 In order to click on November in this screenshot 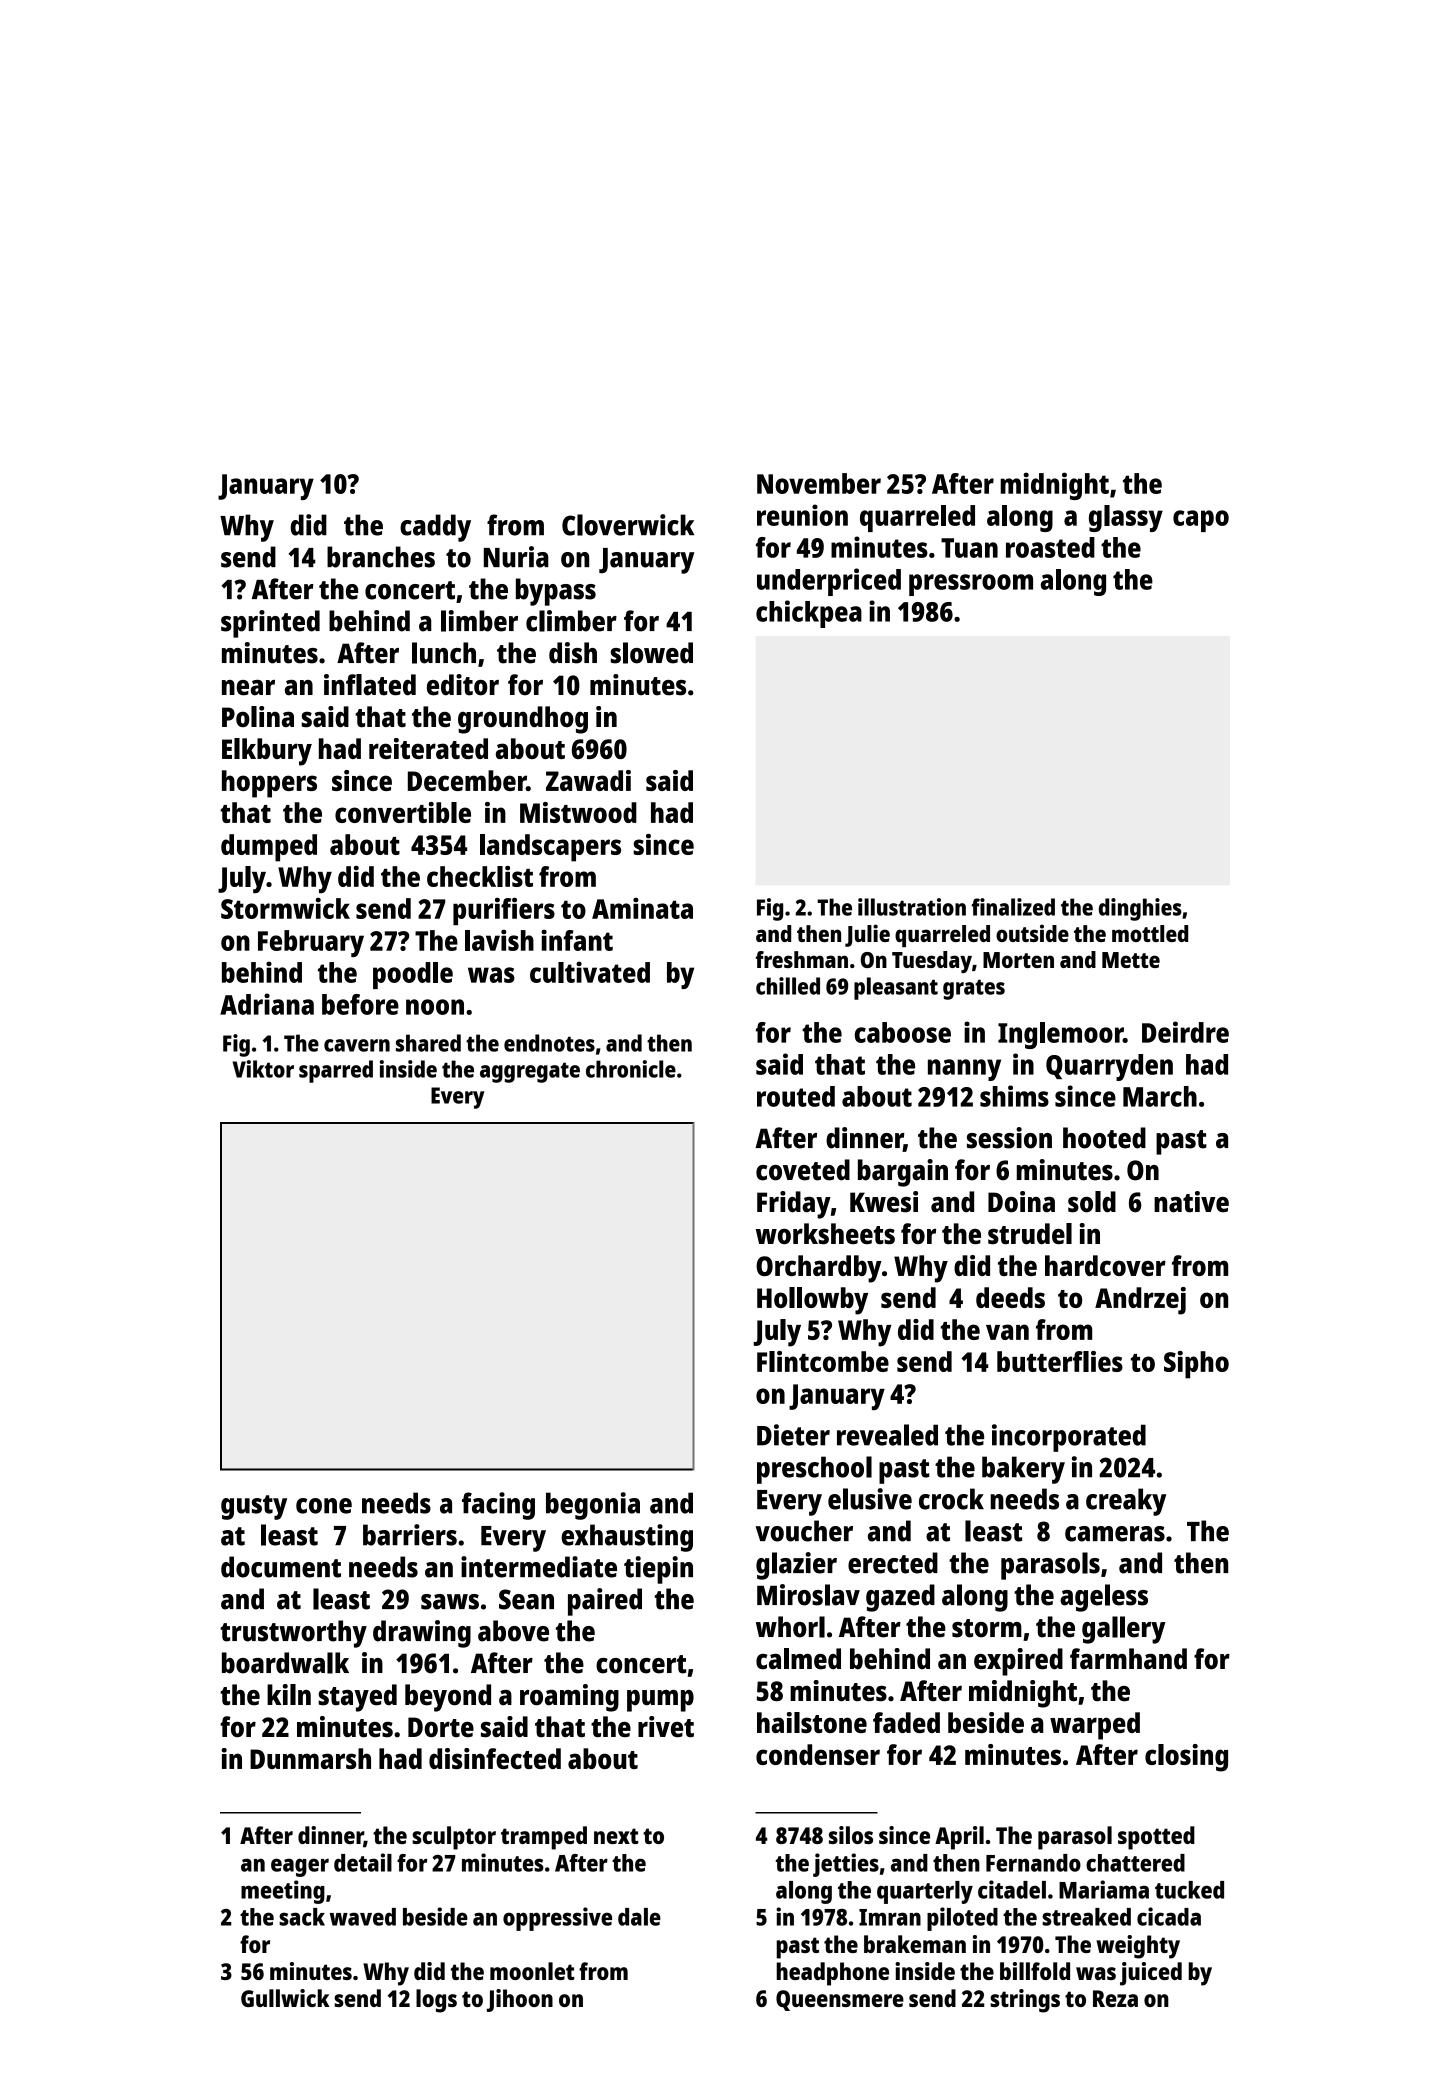, I will do `click(819, 483)`.
